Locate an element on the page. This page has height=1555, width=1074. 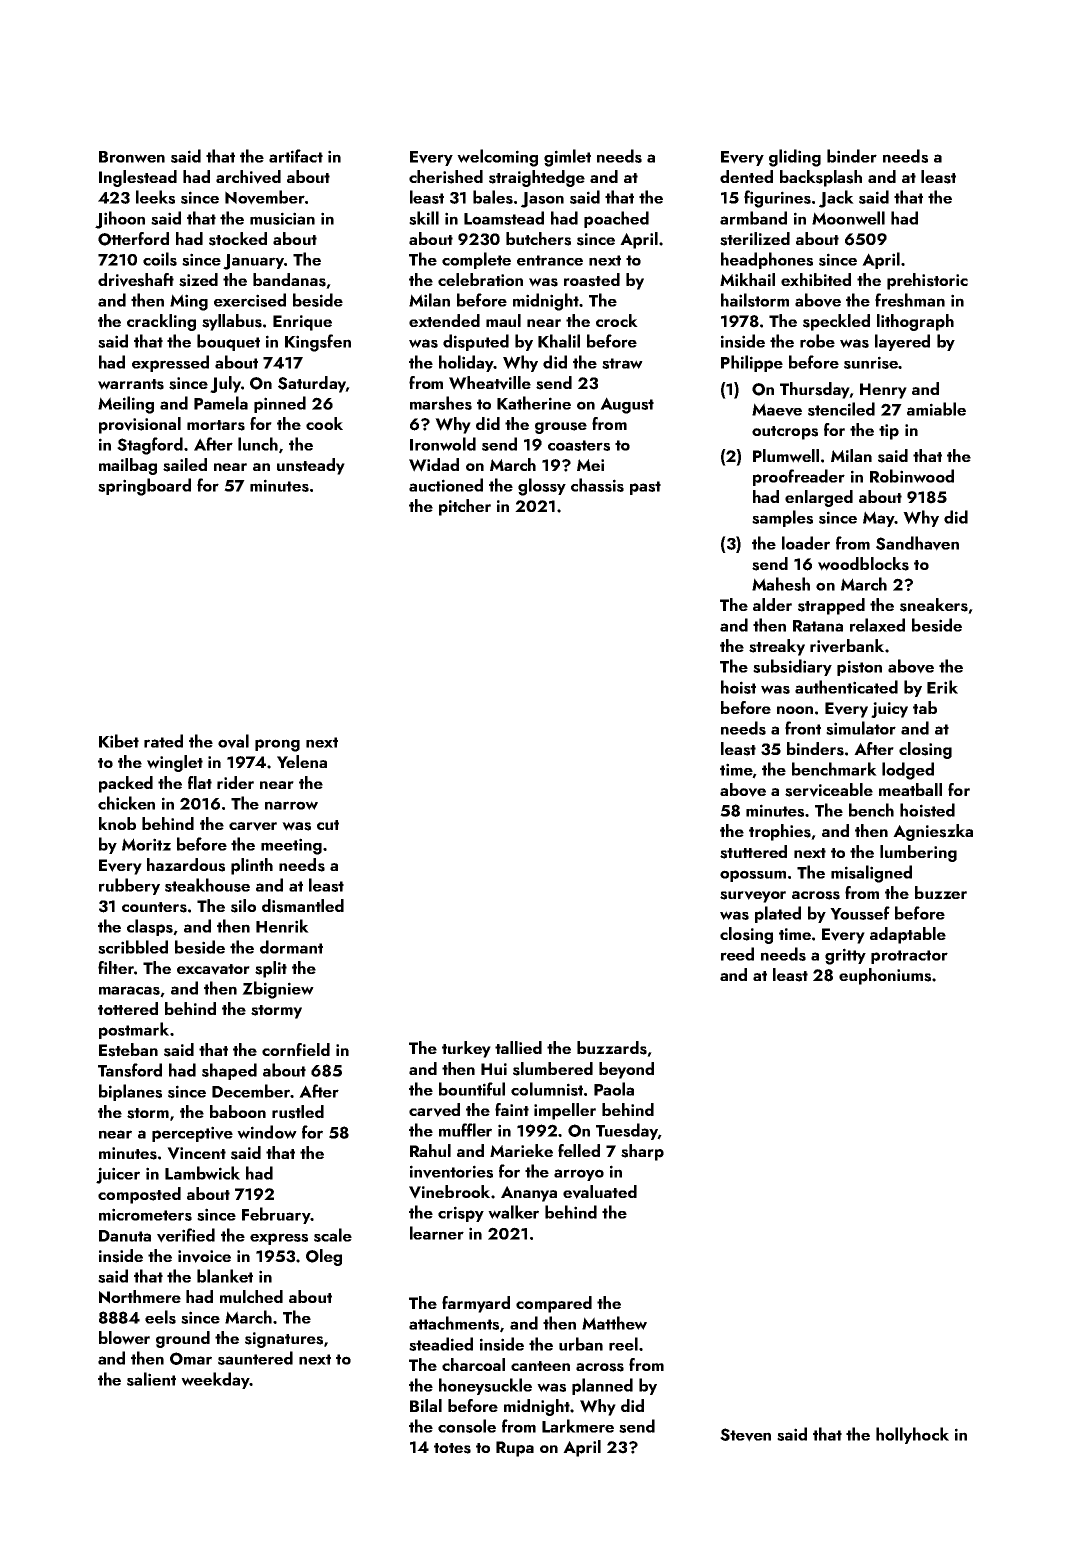
Jack is located at coordinates (836, 199).
